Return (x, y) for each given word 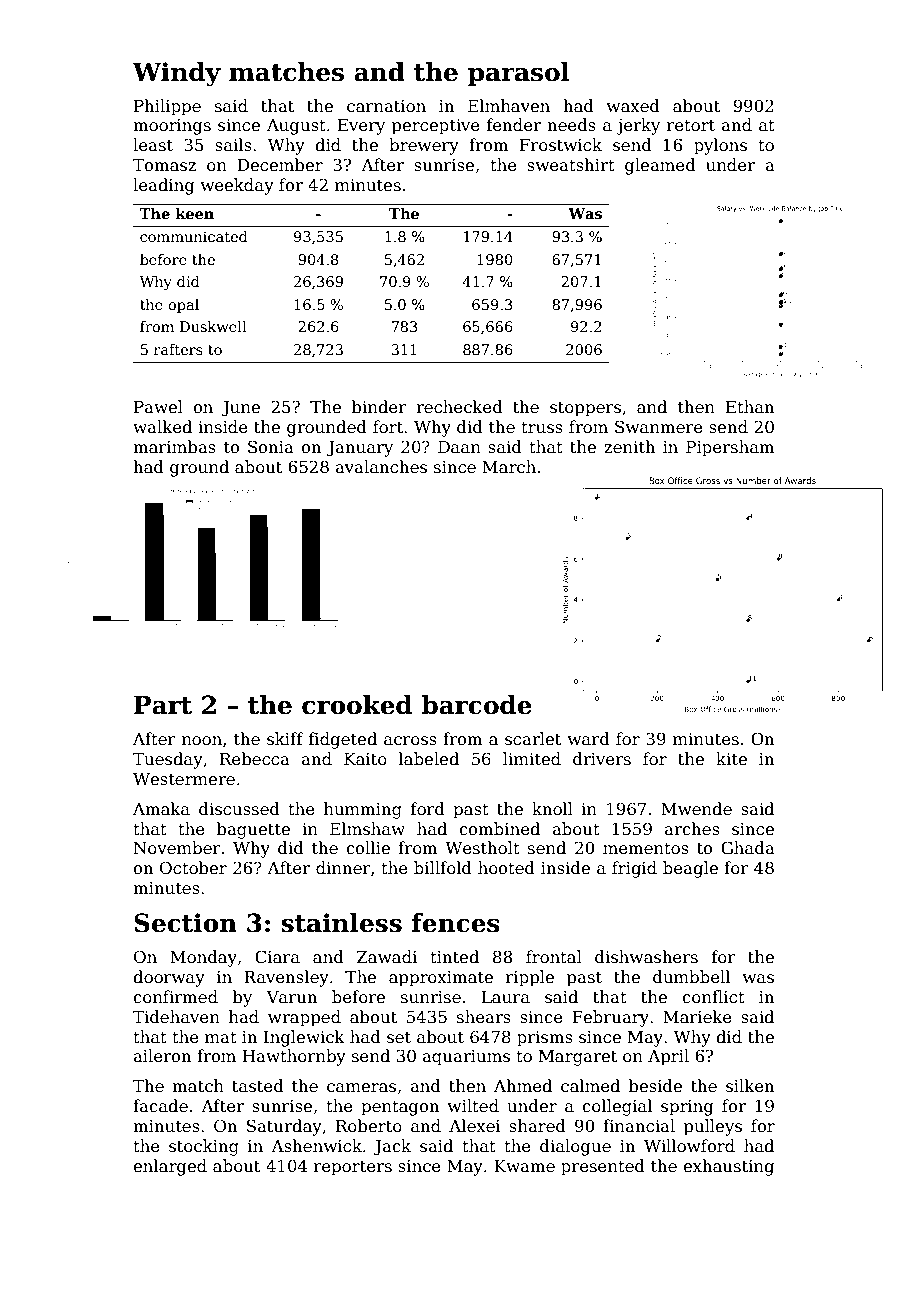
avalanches (381, 467)
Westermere (184, 779)
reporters (353, 1168)
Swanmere (659, 427)
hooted (506, 868)
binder (379, 407)
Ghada (748, 848)
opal (183, 306)
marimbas (174, 447)
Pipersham (730, 448)
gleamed (660, 166)
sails (233, 145)
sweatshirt (571, 165)
